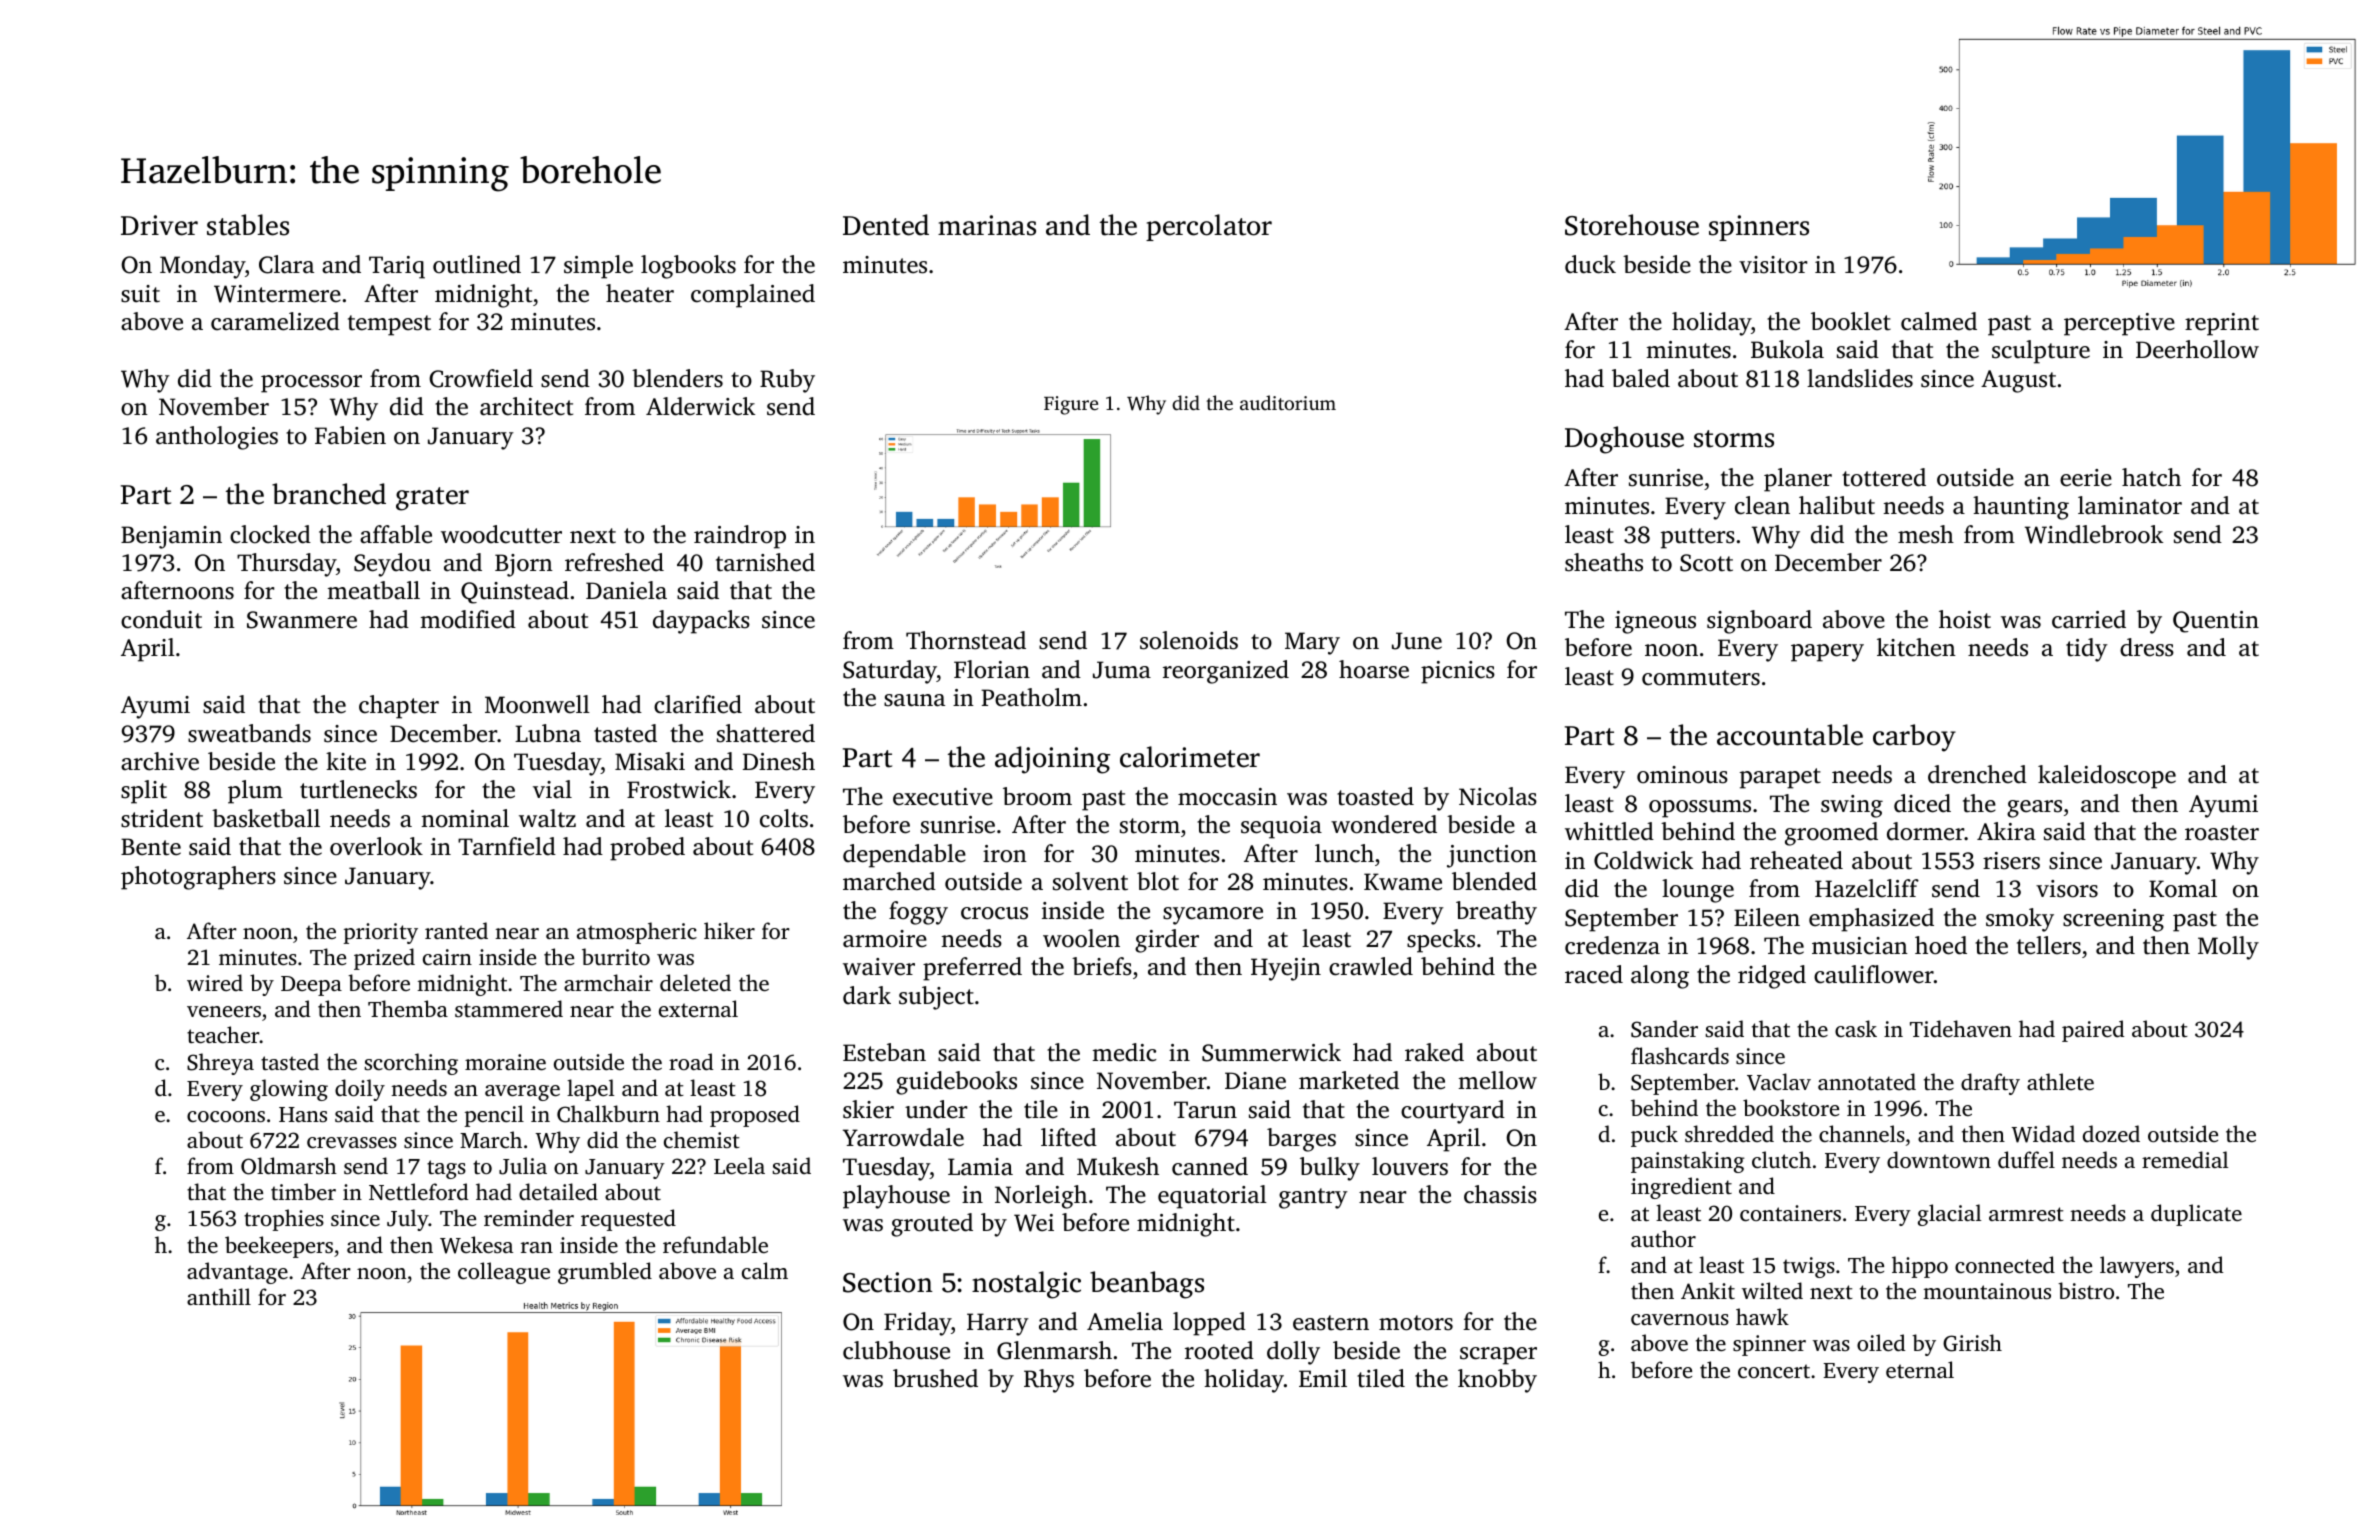 This document has height=1540, width=2380. What do you see at coordinates (219, 1296) in the document?
I see `anthill` at bounding box center [219, 1296].
